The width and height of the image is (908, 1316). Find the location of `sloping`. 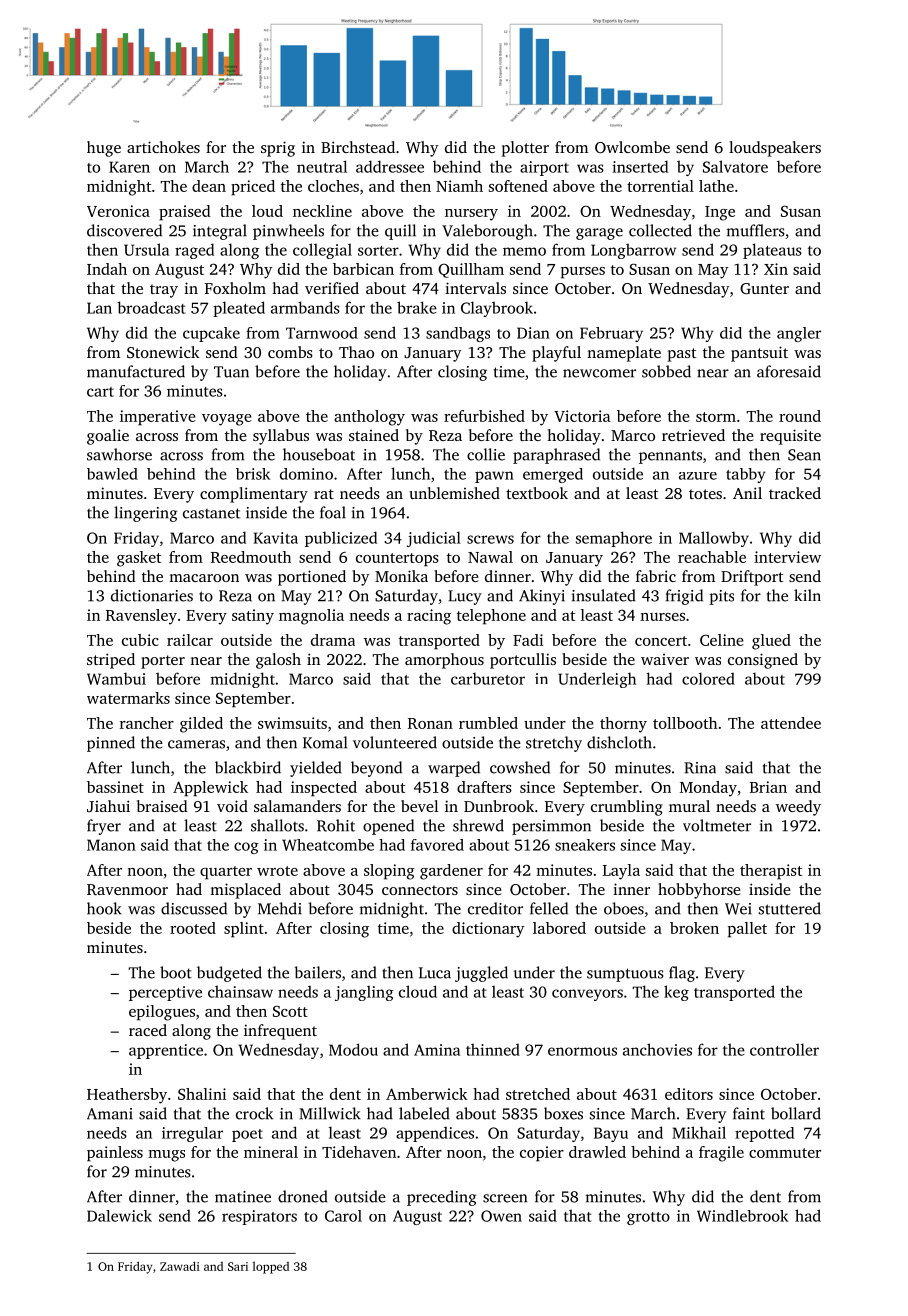

sloping is located at coordinates (389, 872).
